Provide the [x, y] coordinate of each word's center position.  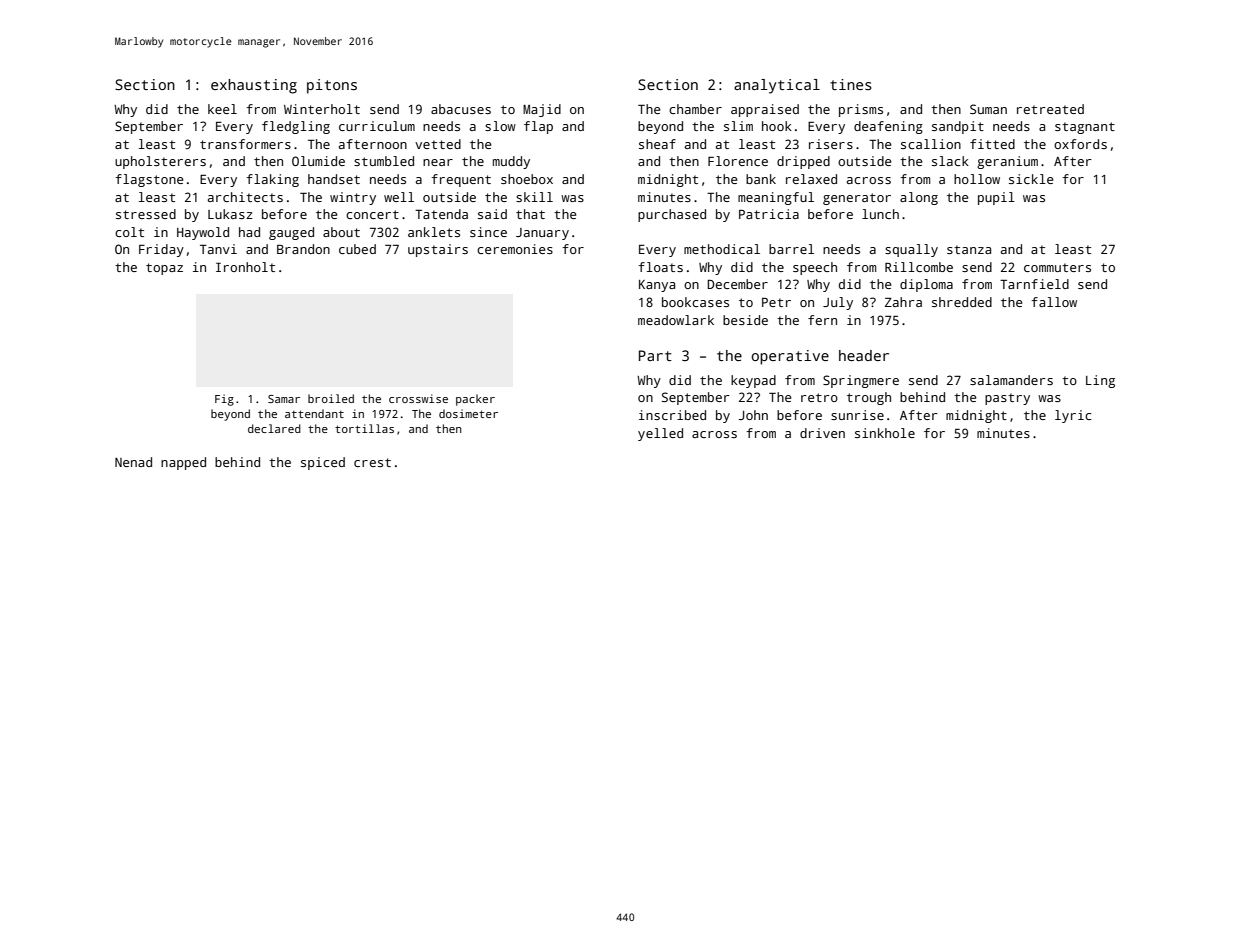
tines [851, 84]
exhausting [254, 86]
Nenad [133, 462]
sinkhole [885, 433]
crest [372, 462]
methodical [722, 249]
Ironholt [245, 267]
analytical [777, 86]
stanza [969, 249]
